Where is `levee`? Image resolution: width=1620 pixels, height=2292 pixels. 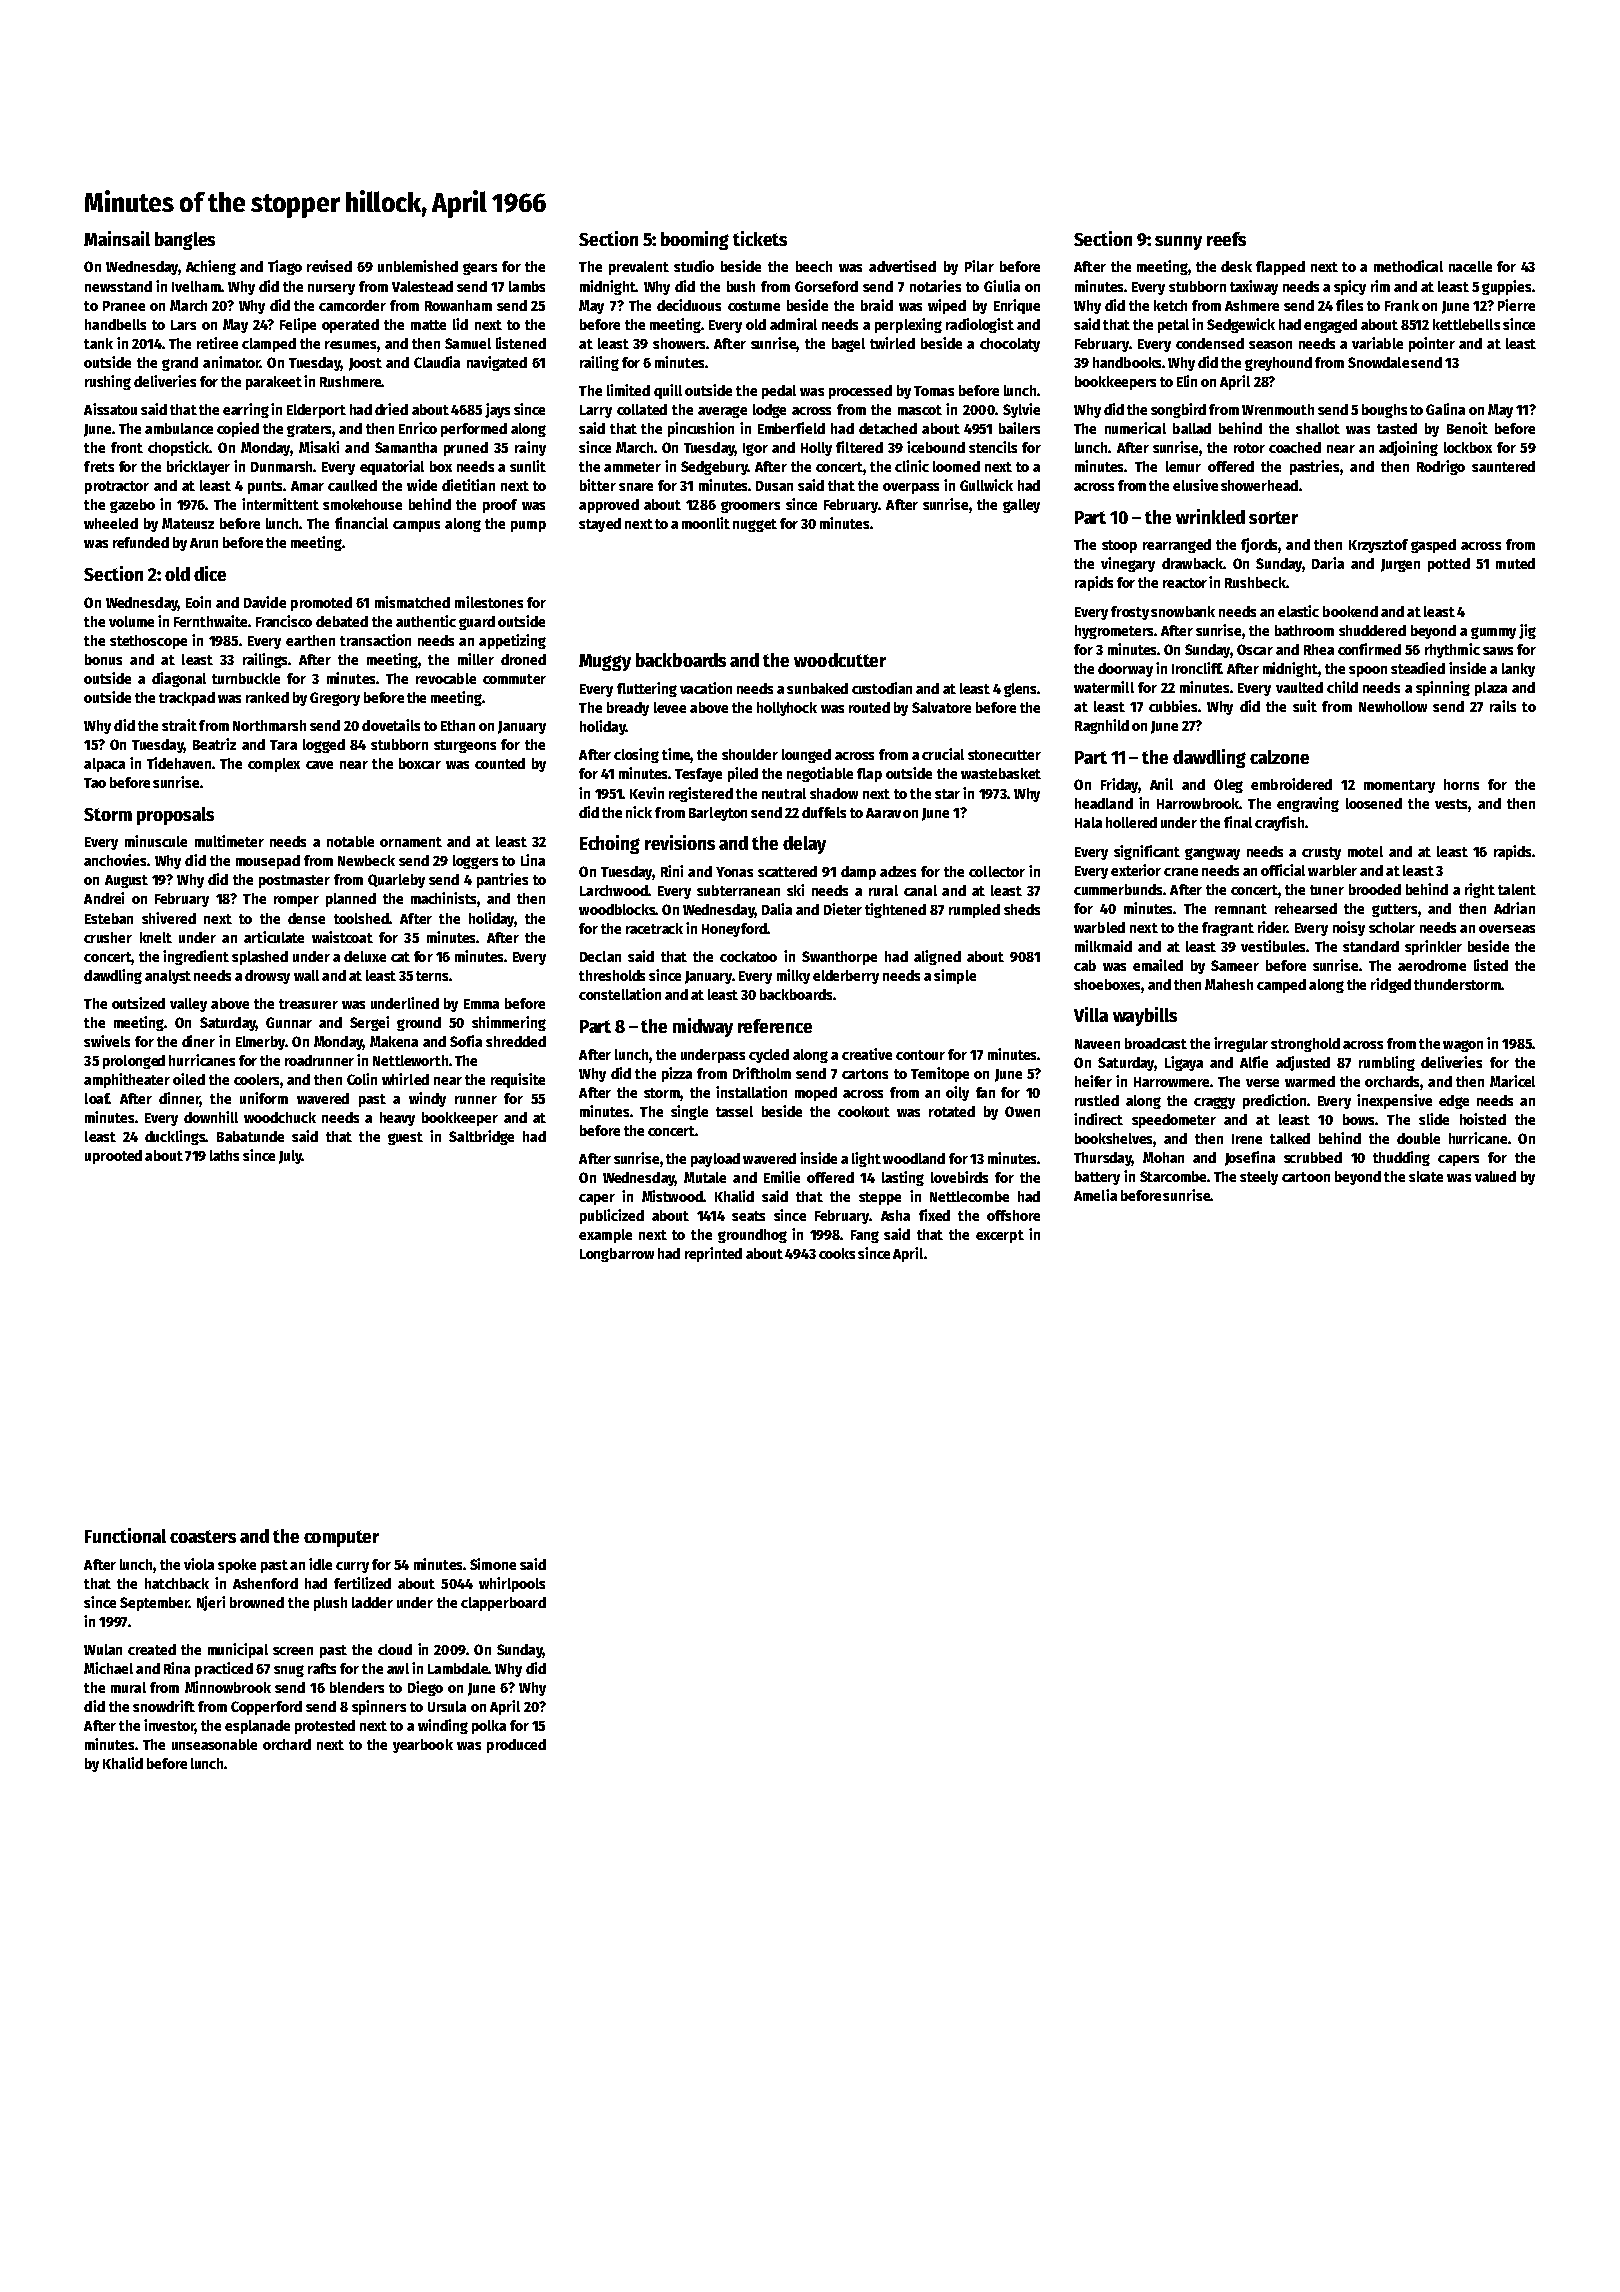
levee is located at coordinates (670, 707).
